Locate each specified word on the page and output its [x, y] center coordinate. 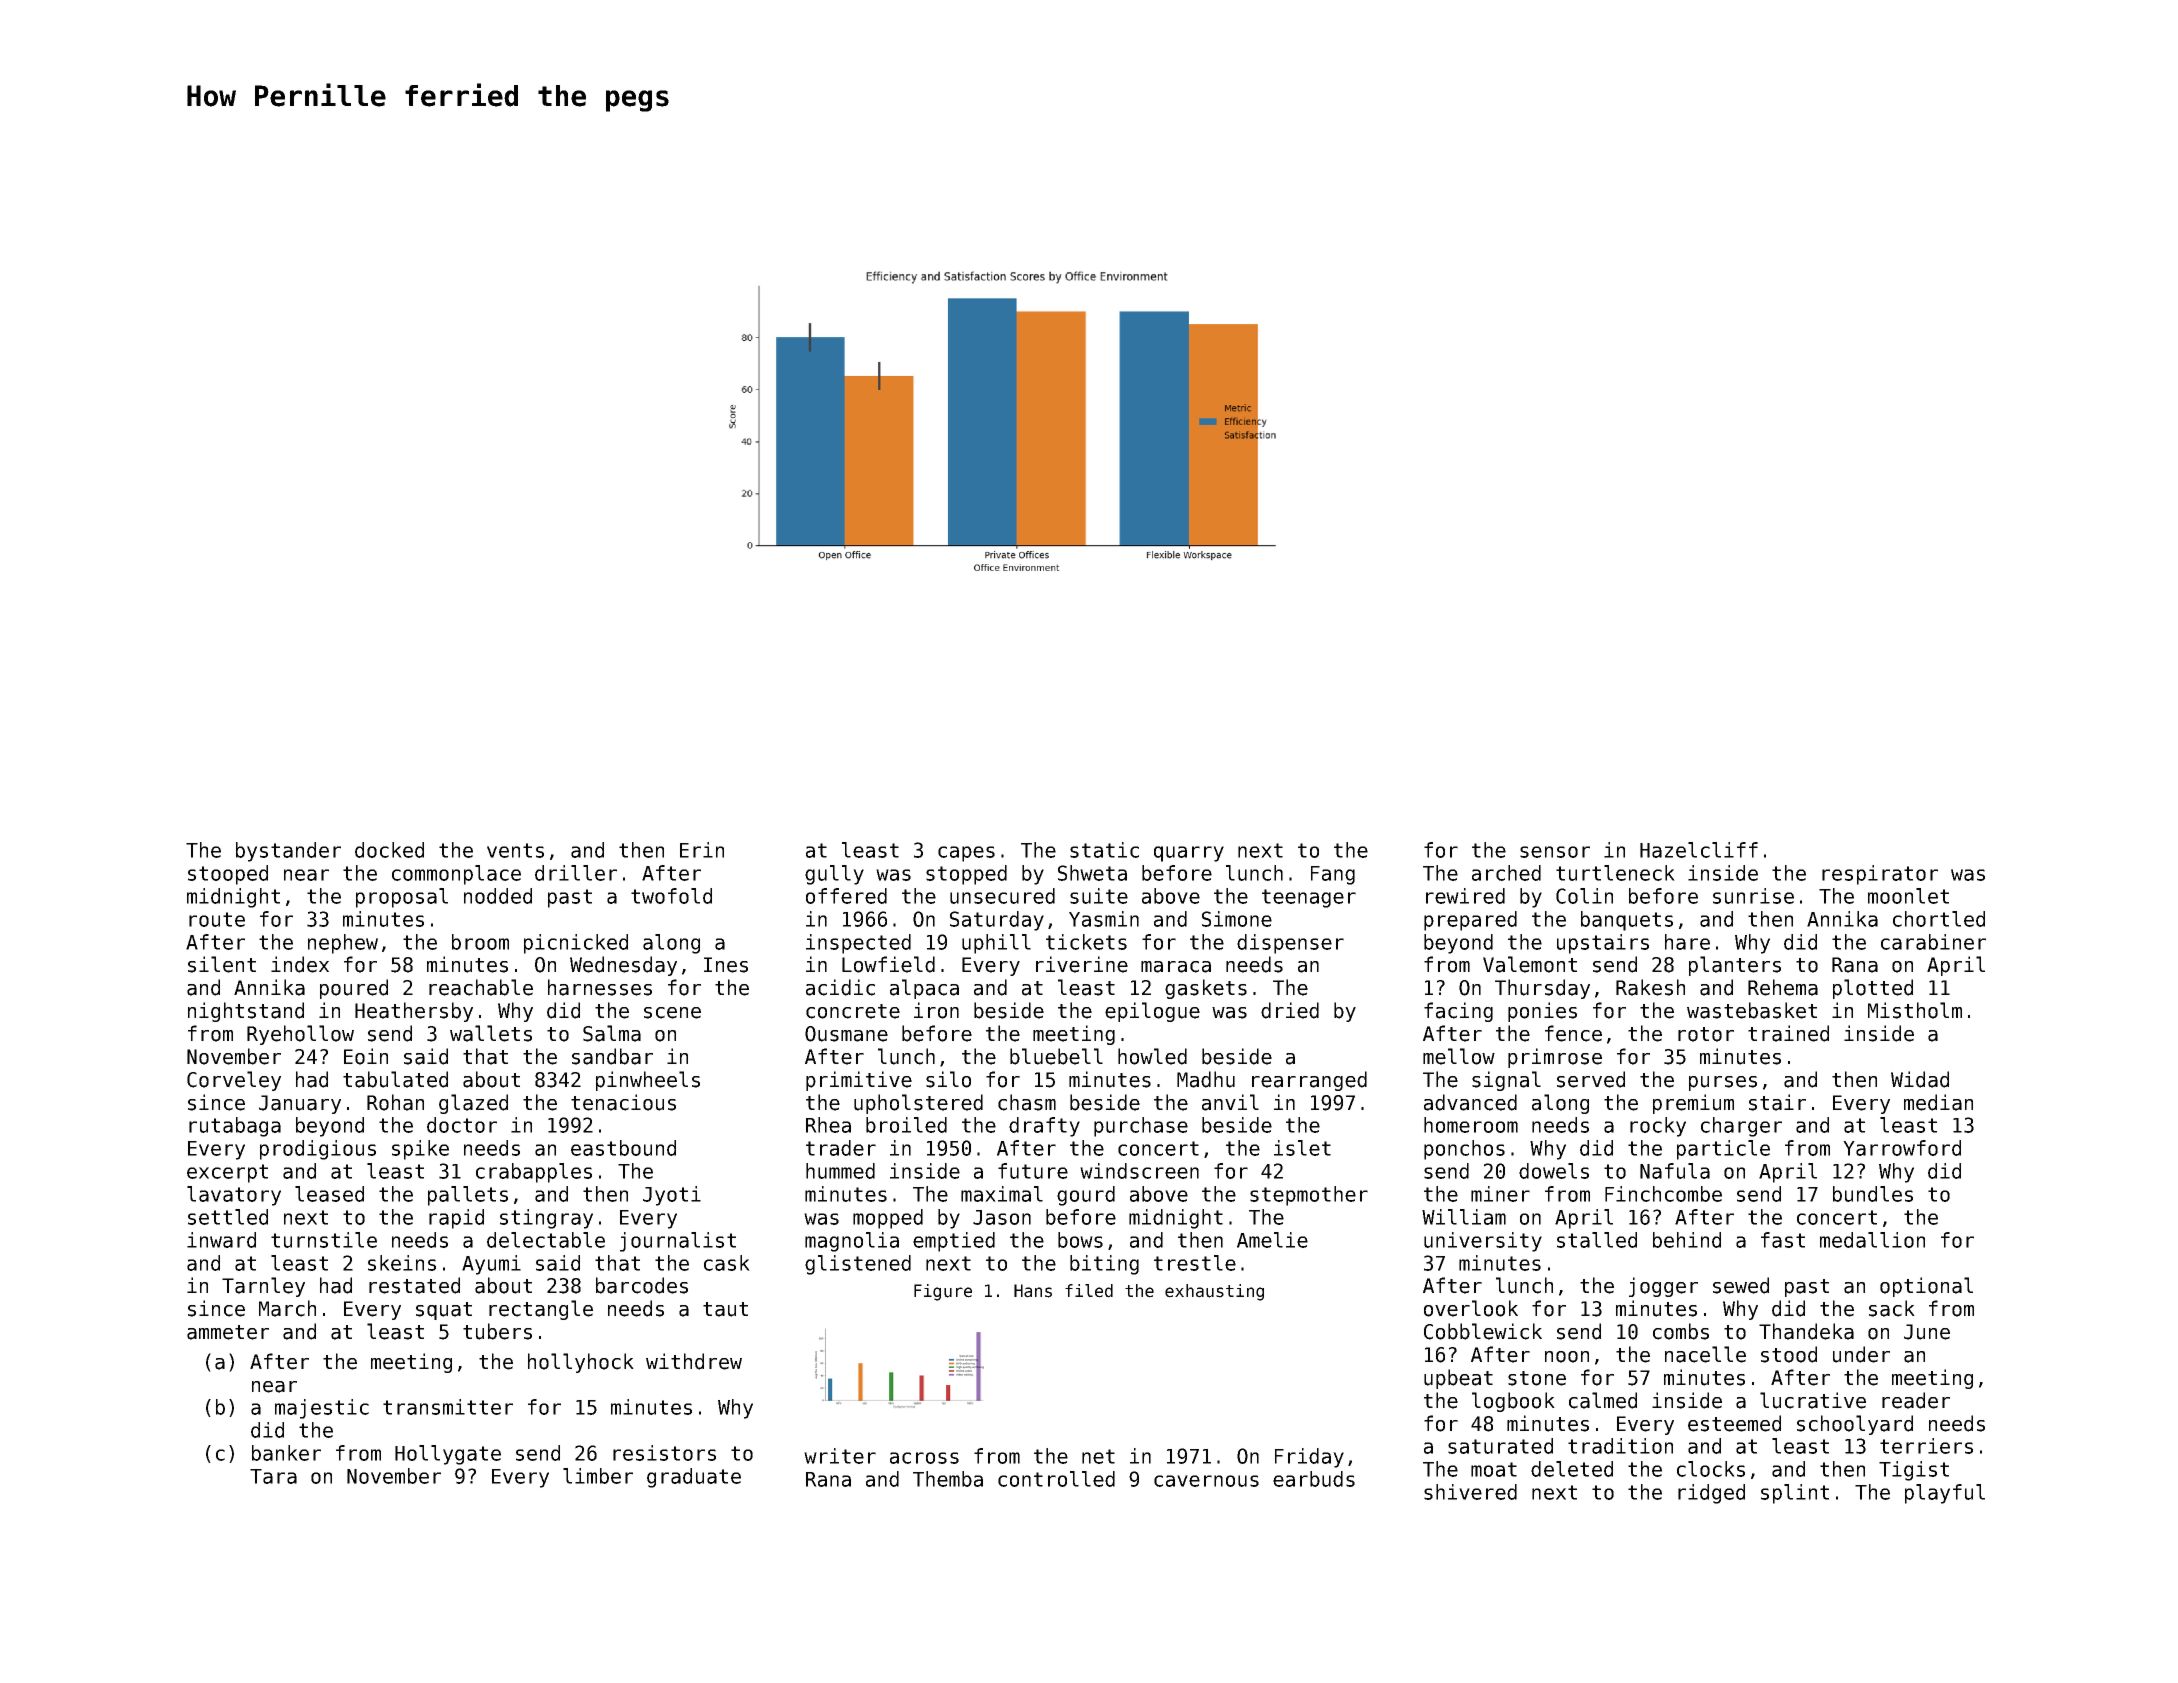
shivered [1470, 1492]
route [217, 919]
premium [1693, 1104]
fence [1573, 1033]
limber [598, 1476]
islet [1302, 1148]
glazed [473, 1104]
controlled [1056, 1479]
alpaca [924, 989]
